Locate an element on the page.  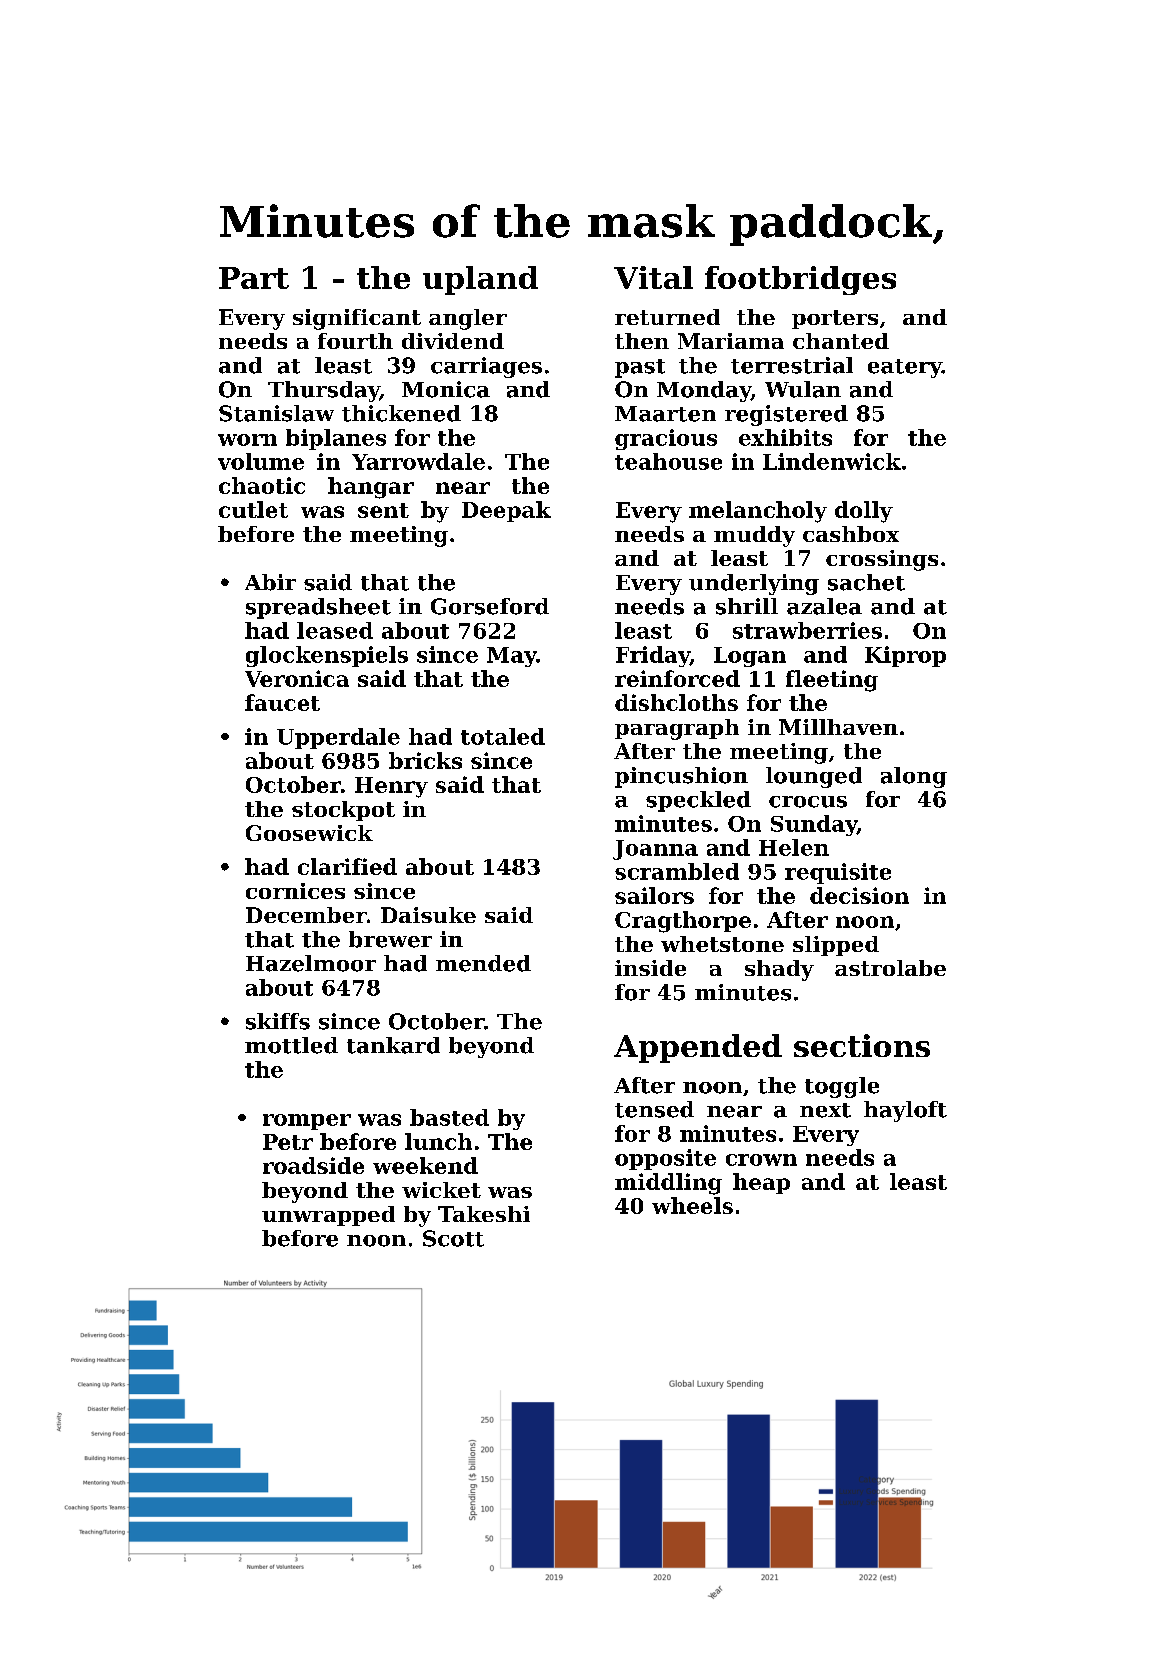
shrill is located at coordinates (747, 606).
